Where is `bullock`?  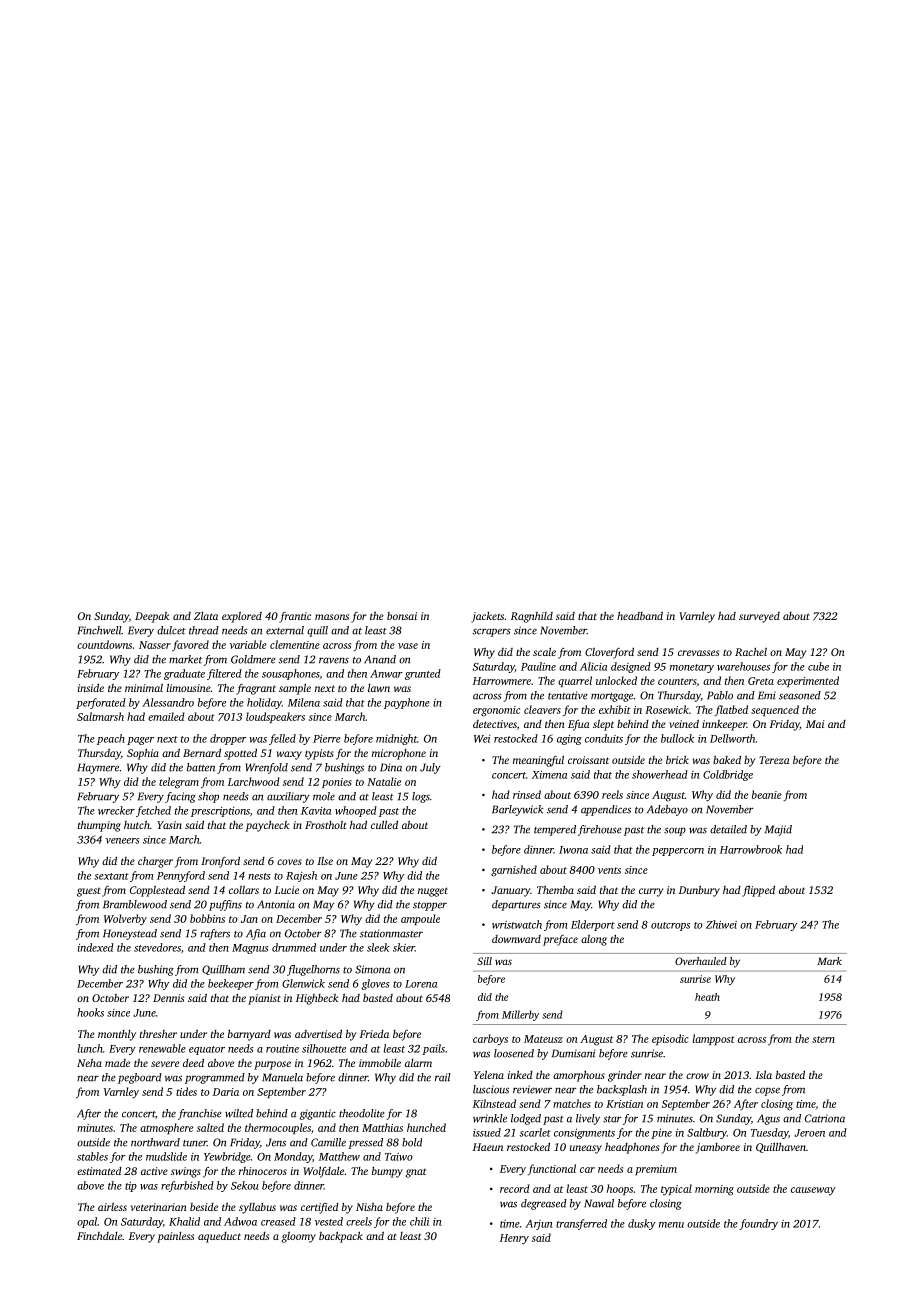 bullock is located at coordinates (677, 738).
